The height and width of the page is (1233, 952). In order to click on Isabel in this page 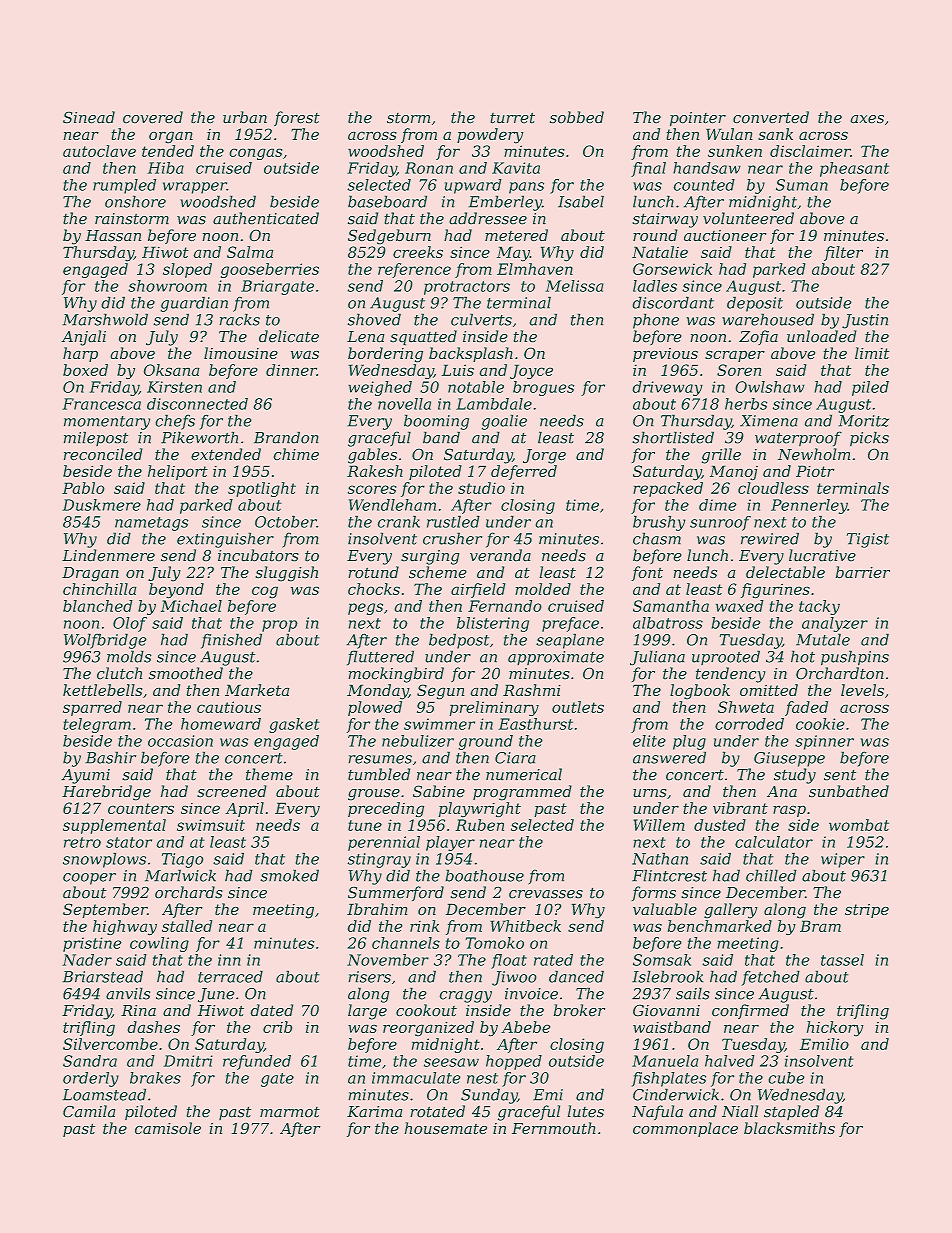, I will do `click(581, 202)`.
